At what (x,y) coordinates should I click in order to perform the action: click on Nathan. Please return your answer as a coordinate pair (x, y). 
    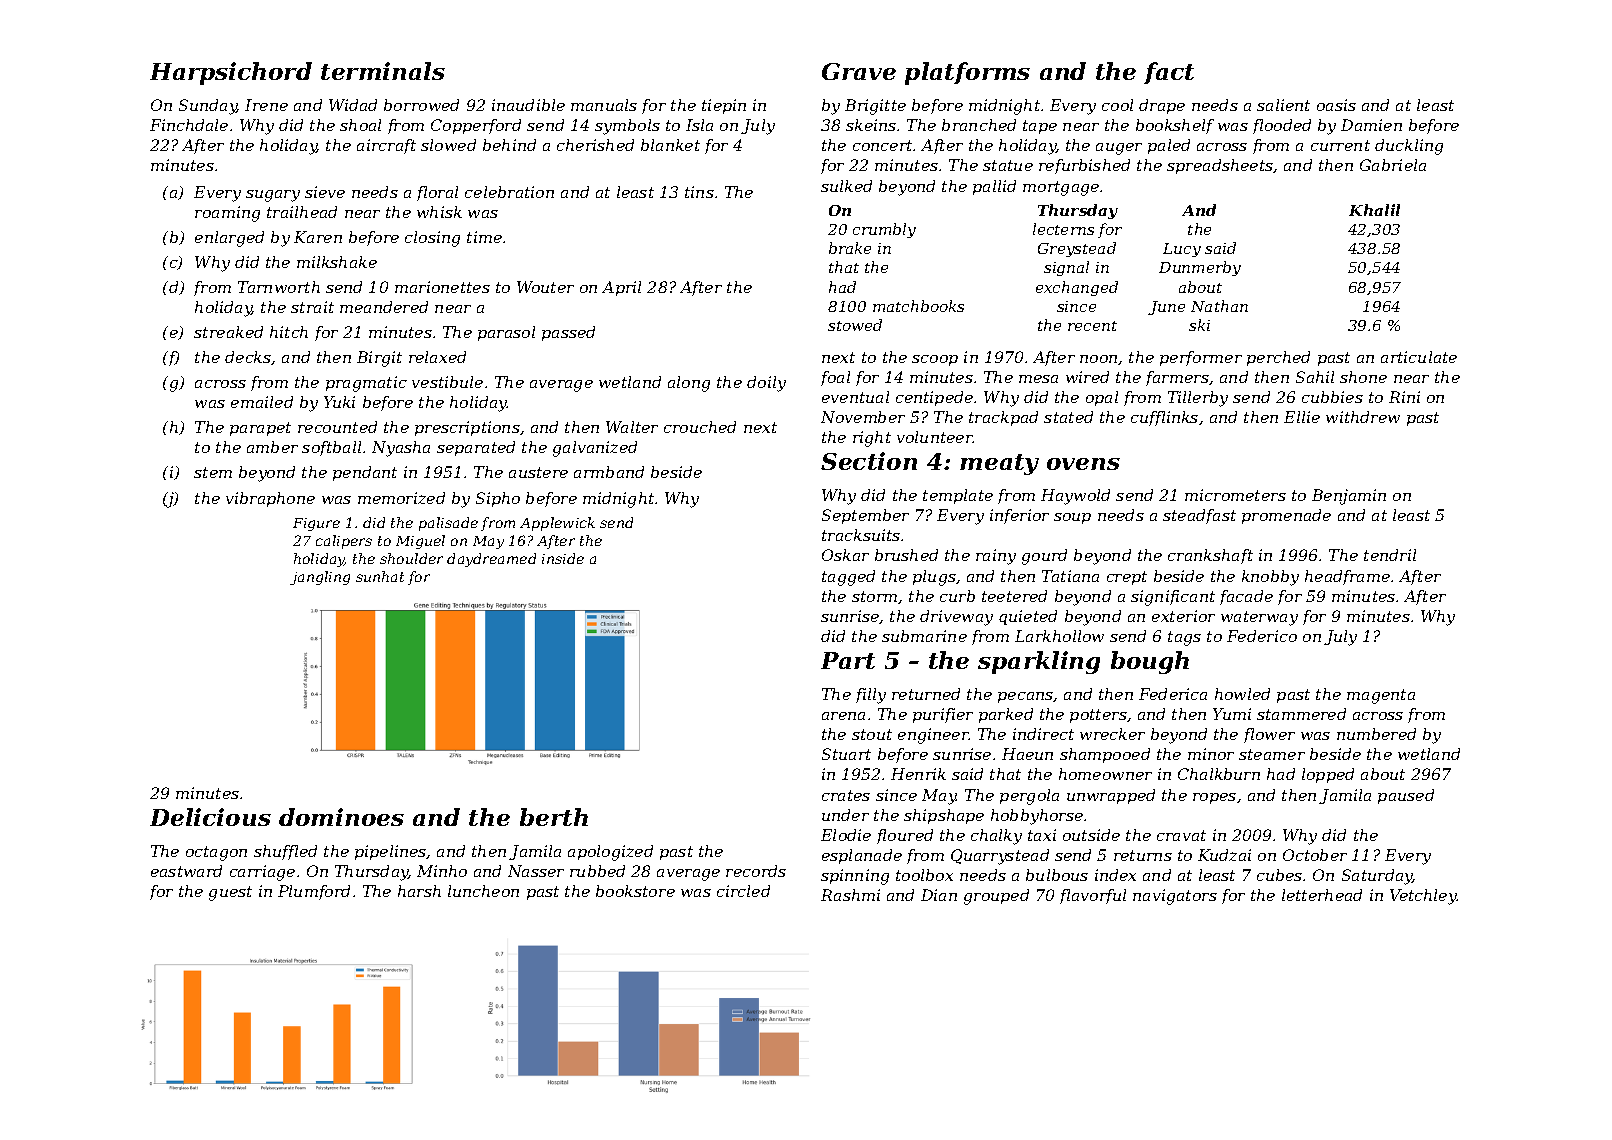
    Looking at the image, I should click on (1219, 306).
